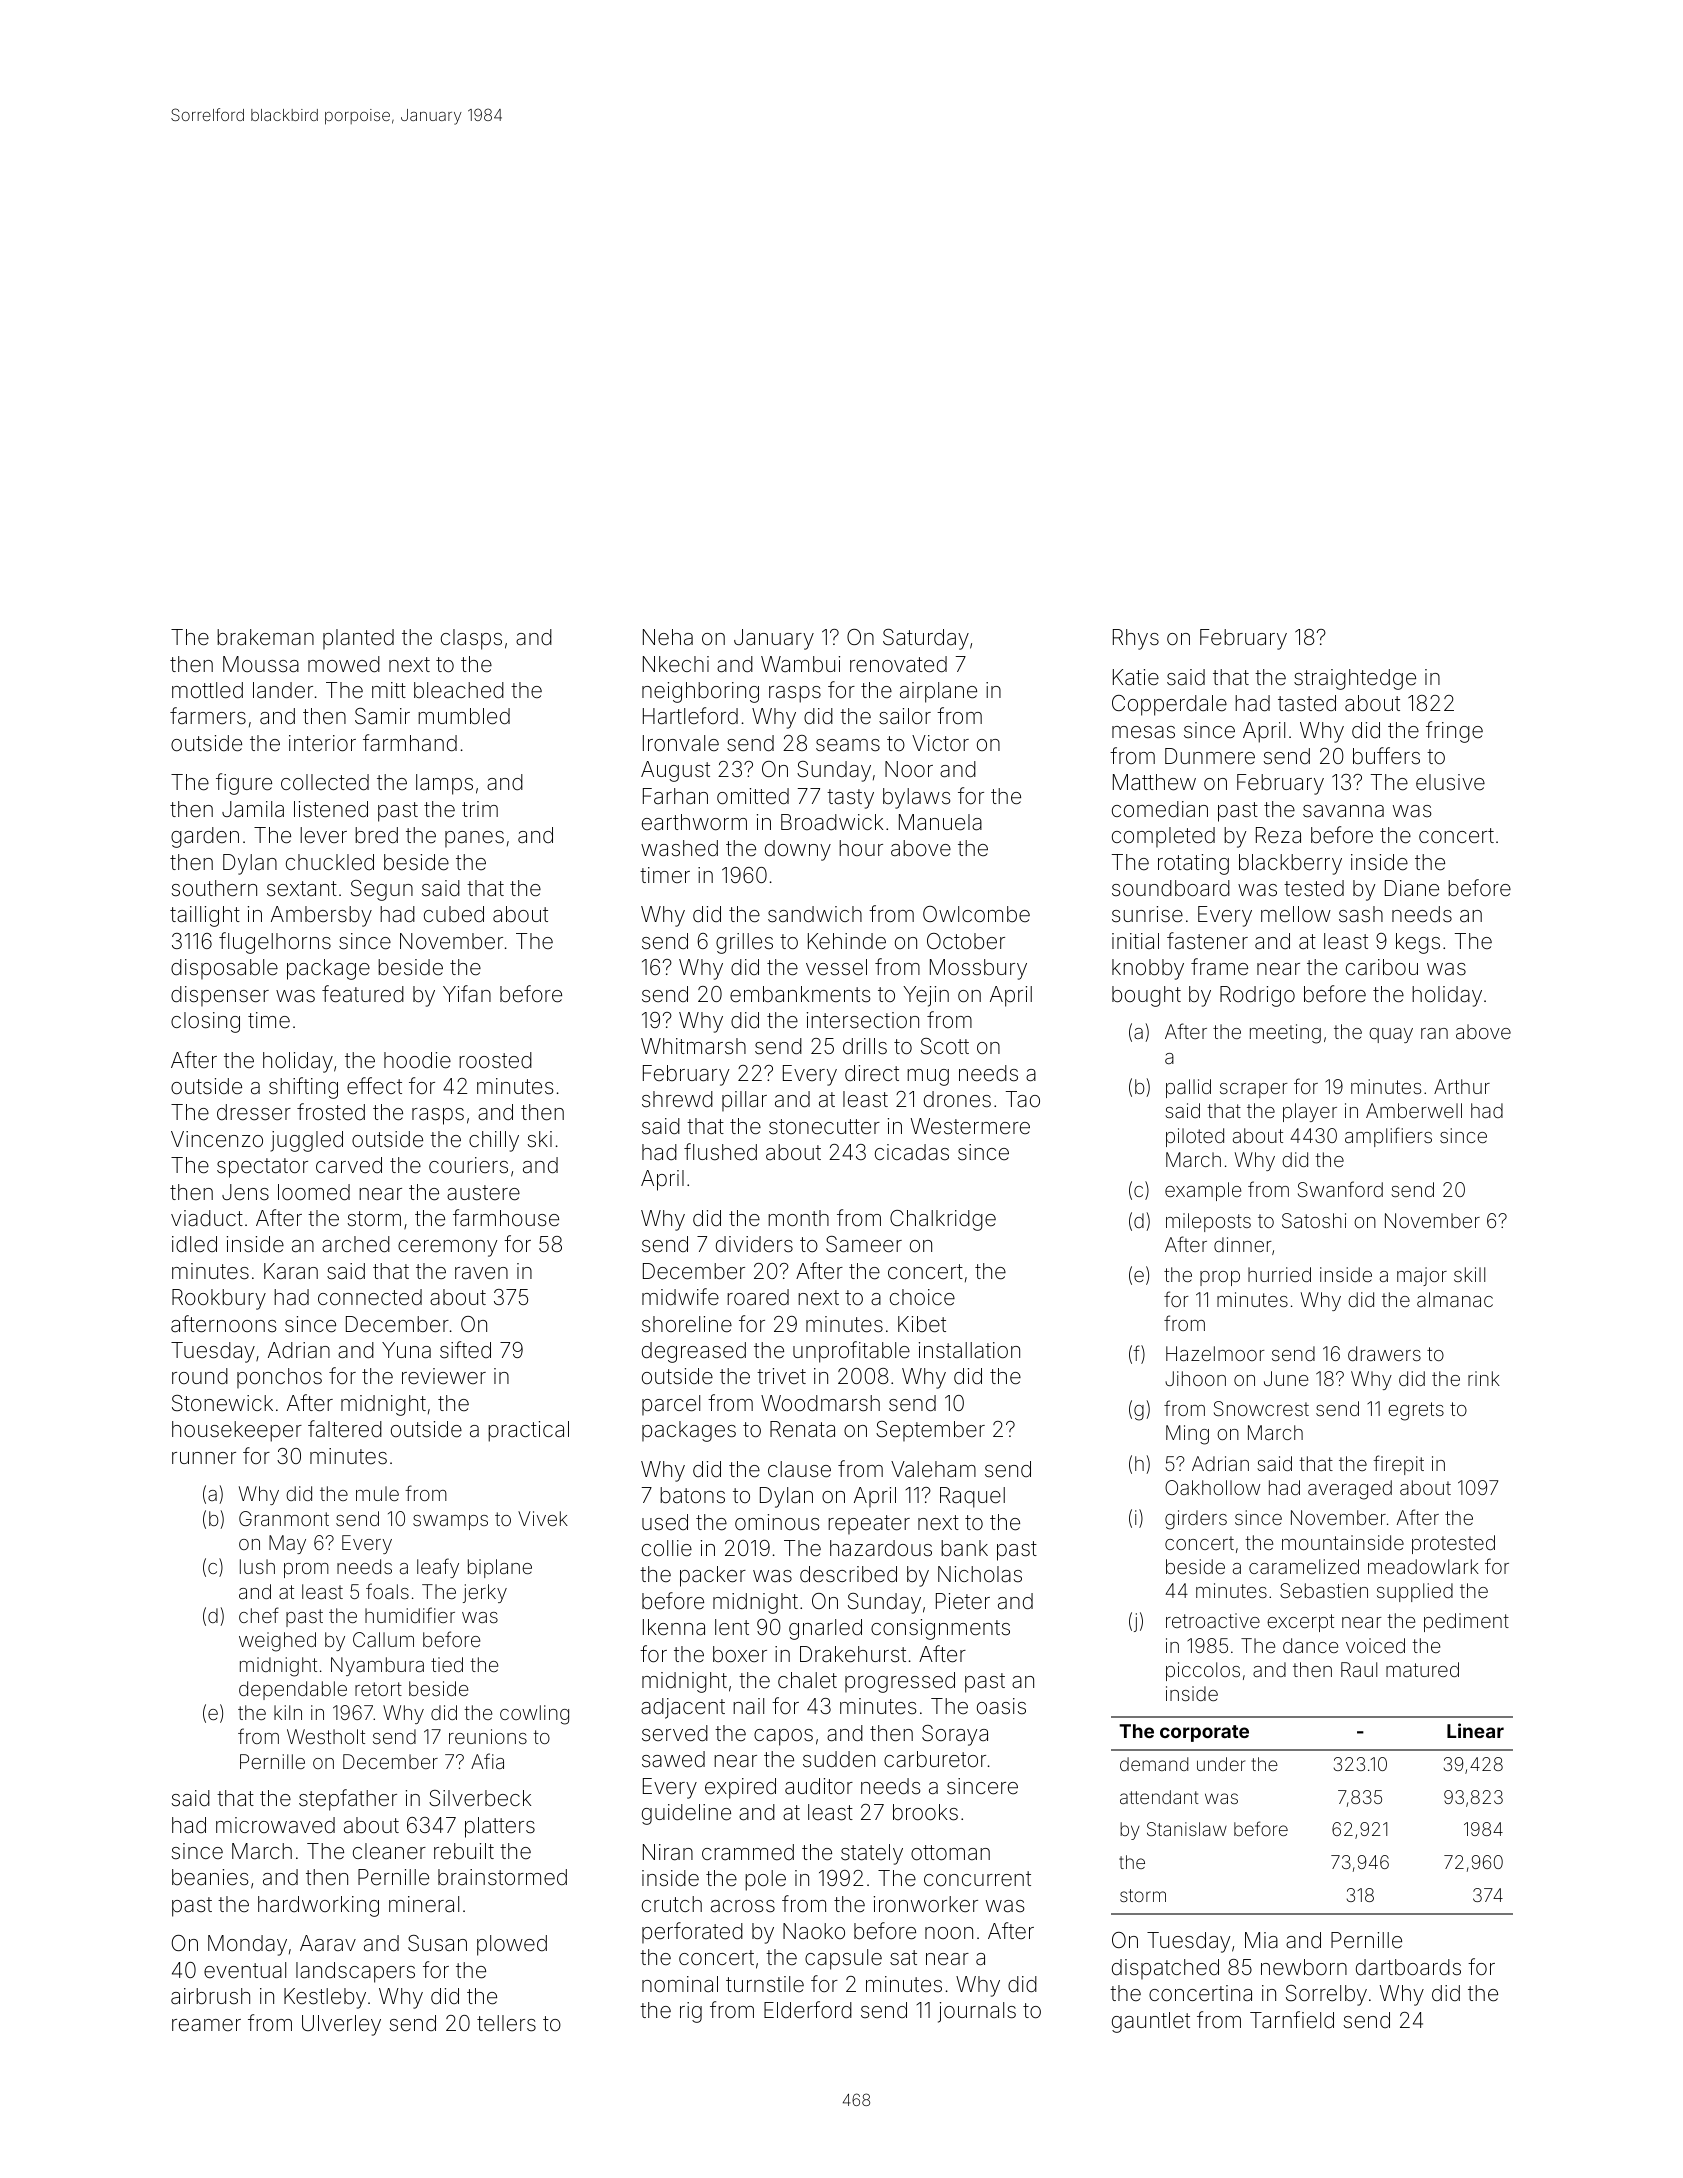 This screenshot has width=1683, height=2178. What do you see at coordinates (210, 1996) in the screenshot?
I see `airbrush` at bounding box center [210, 1996].
